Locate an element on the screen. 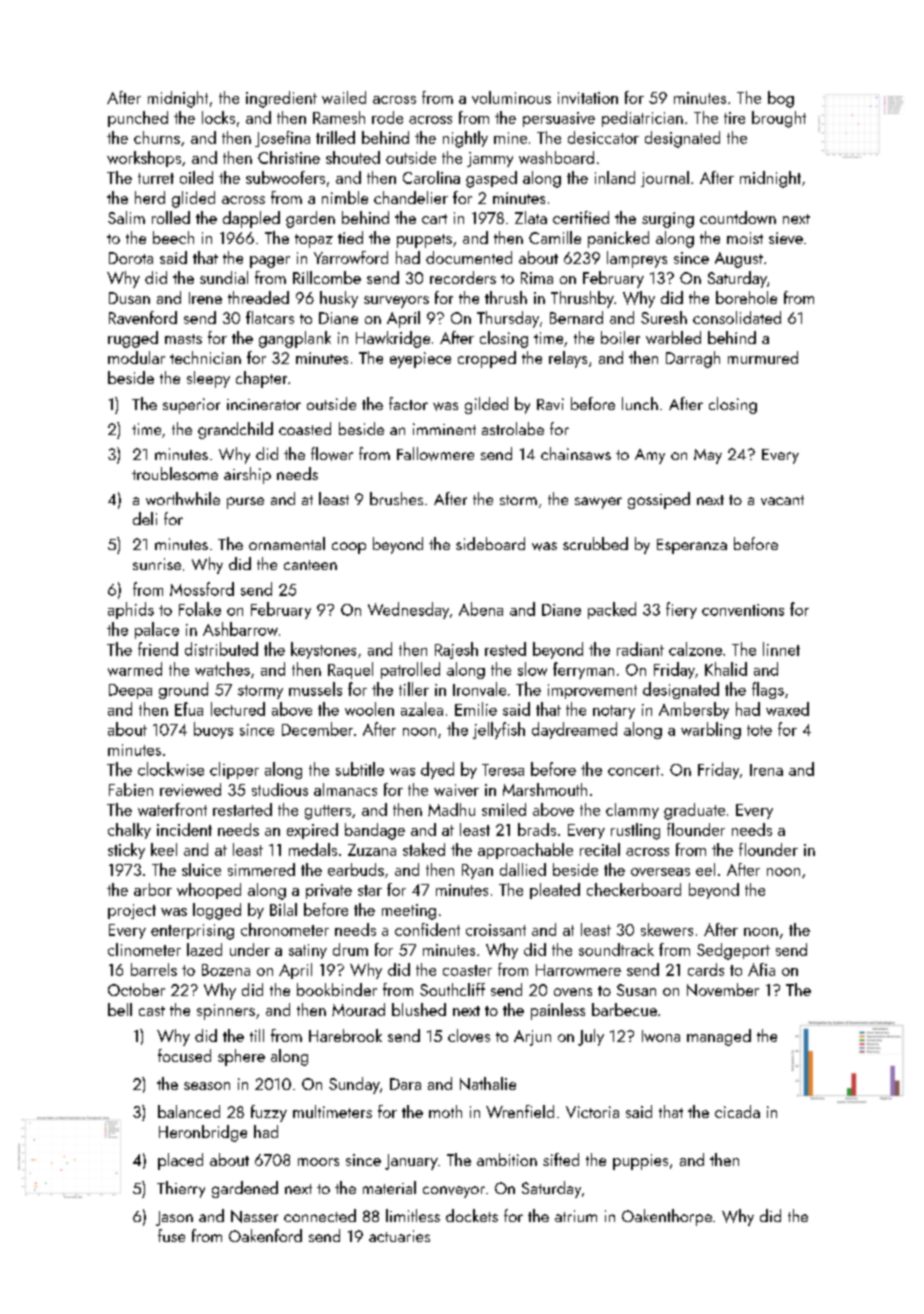 Image resolution: width=924 pixels, height=1314 pixels. overseas is located at coordinates (660, 872).
